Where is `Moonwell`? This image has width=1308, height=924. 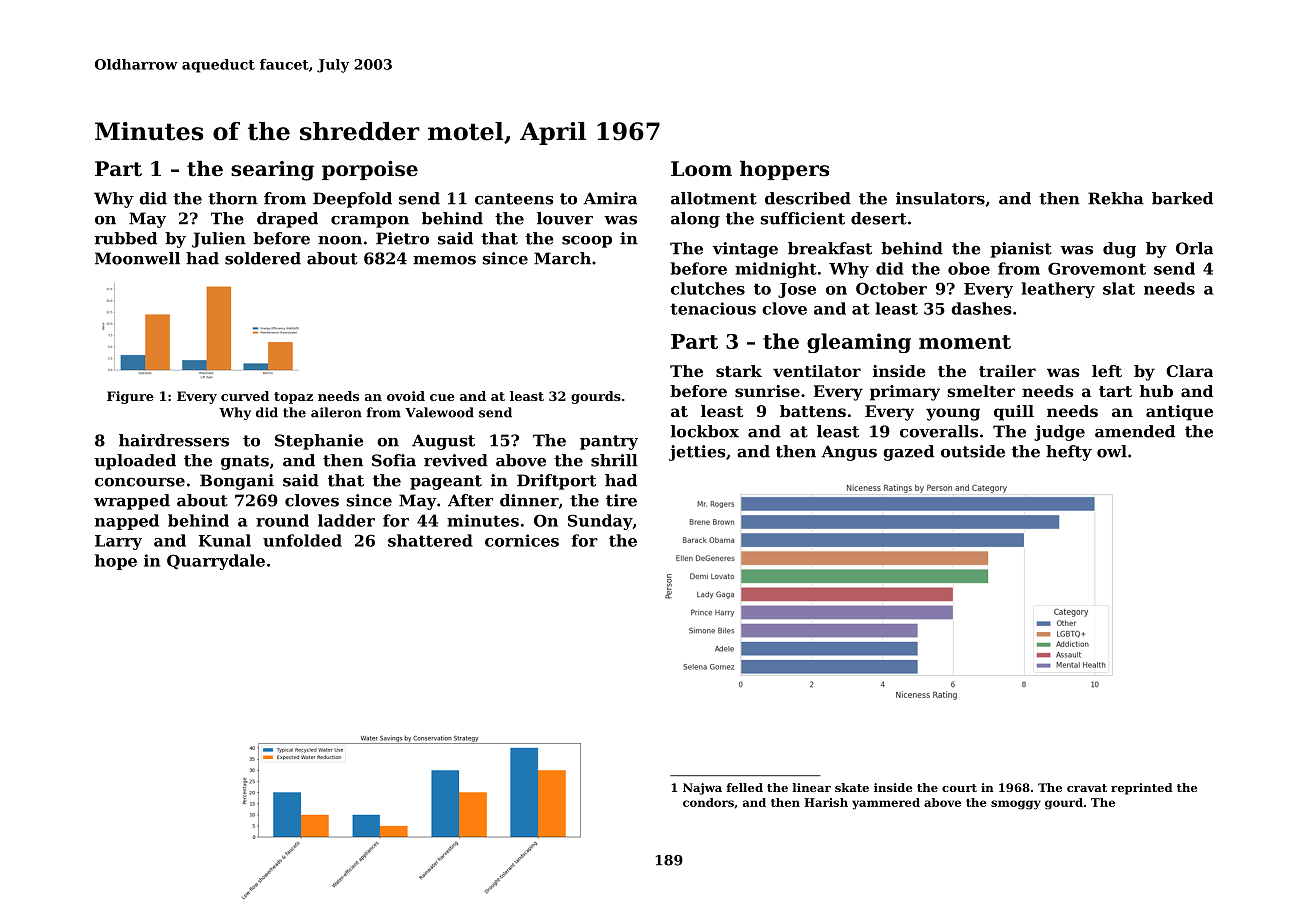
Moonwell is located at coordinates (137, 258).
